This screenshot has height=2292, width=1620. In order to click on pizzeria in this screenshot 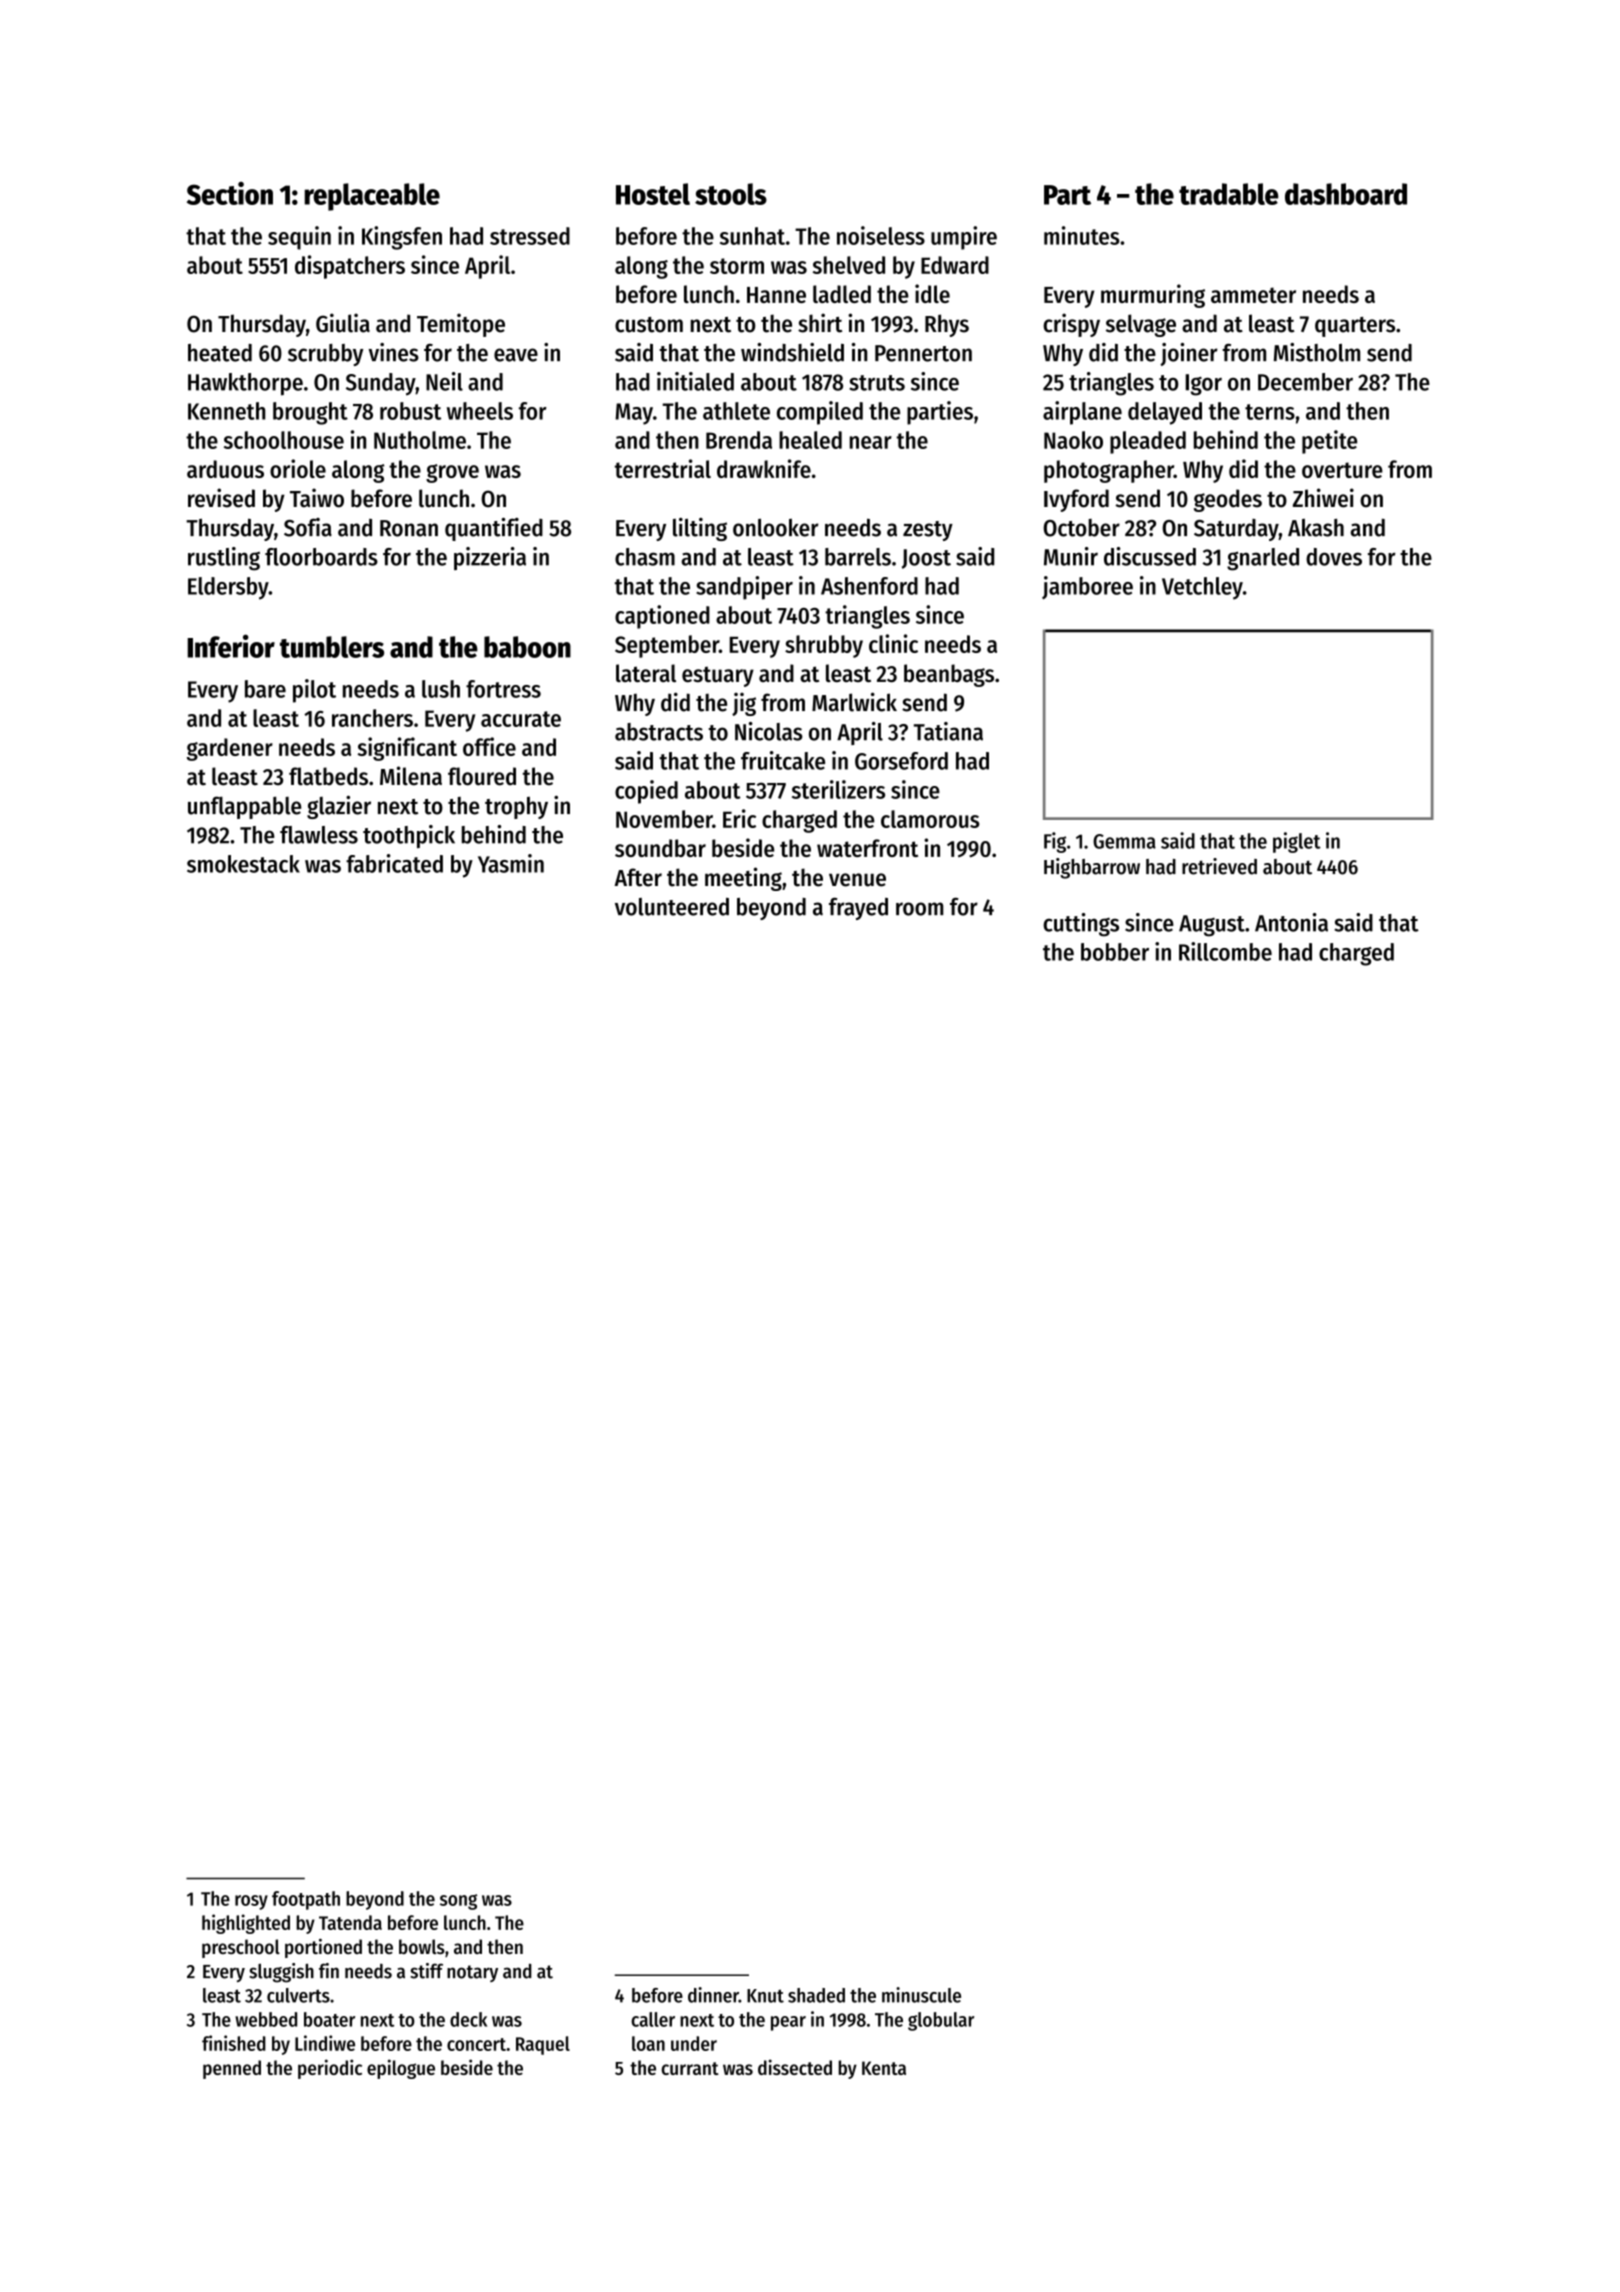, I will do `click(490, 558)`.
